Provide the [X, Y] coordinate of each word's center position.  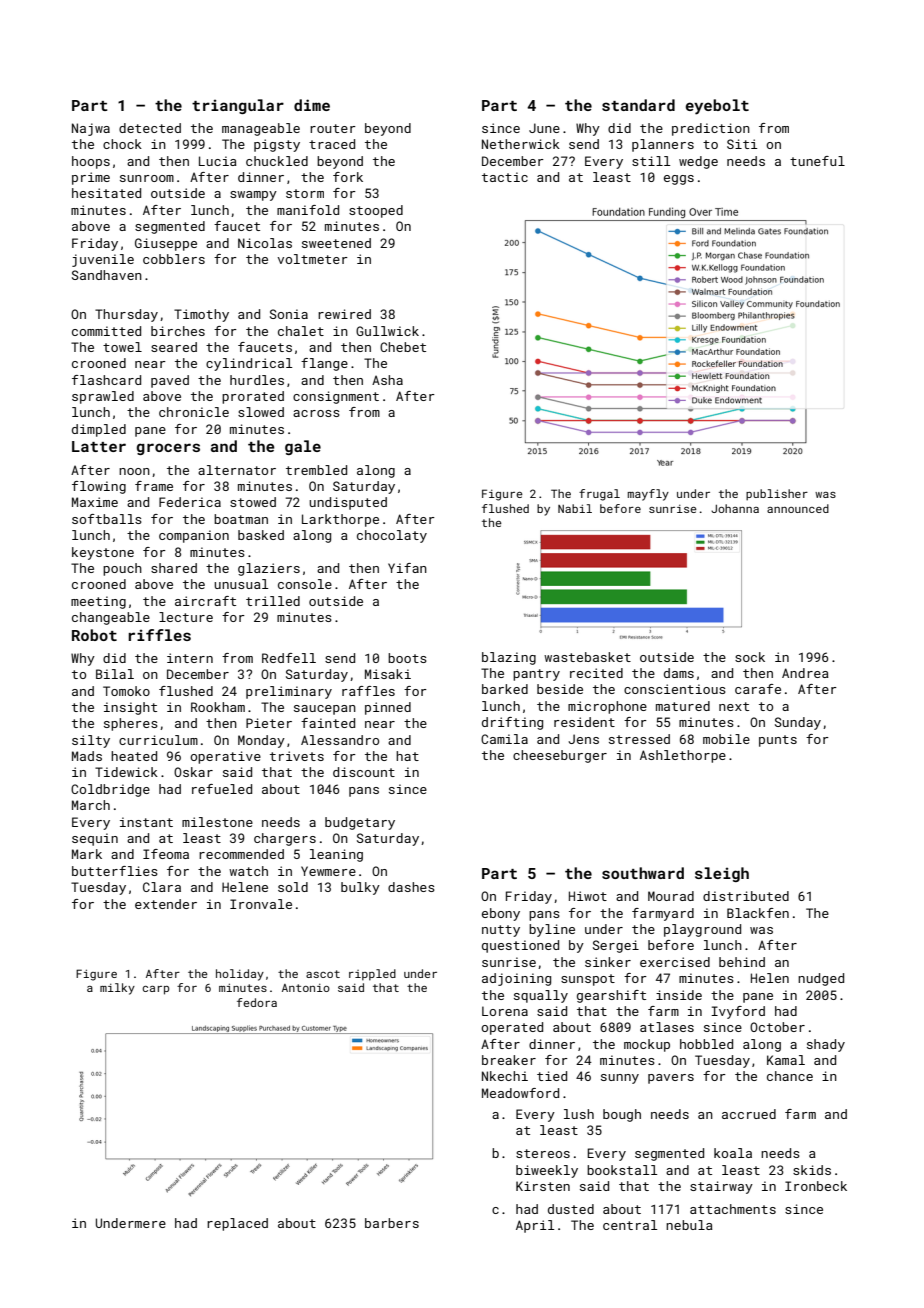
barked [505, 689]
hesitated [106, 193]
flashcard [106, 380]
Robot [94, 635]
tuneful [817, 161]
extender [166, 904]
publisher [777, 495]
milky [117, 989]
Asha [387, 380]
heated [134, 756]
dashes [411, 887]
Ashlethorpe [683, 756]
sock [750, 657]
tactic [505, 177]
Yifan [407, 568]
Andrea [805, 673]
